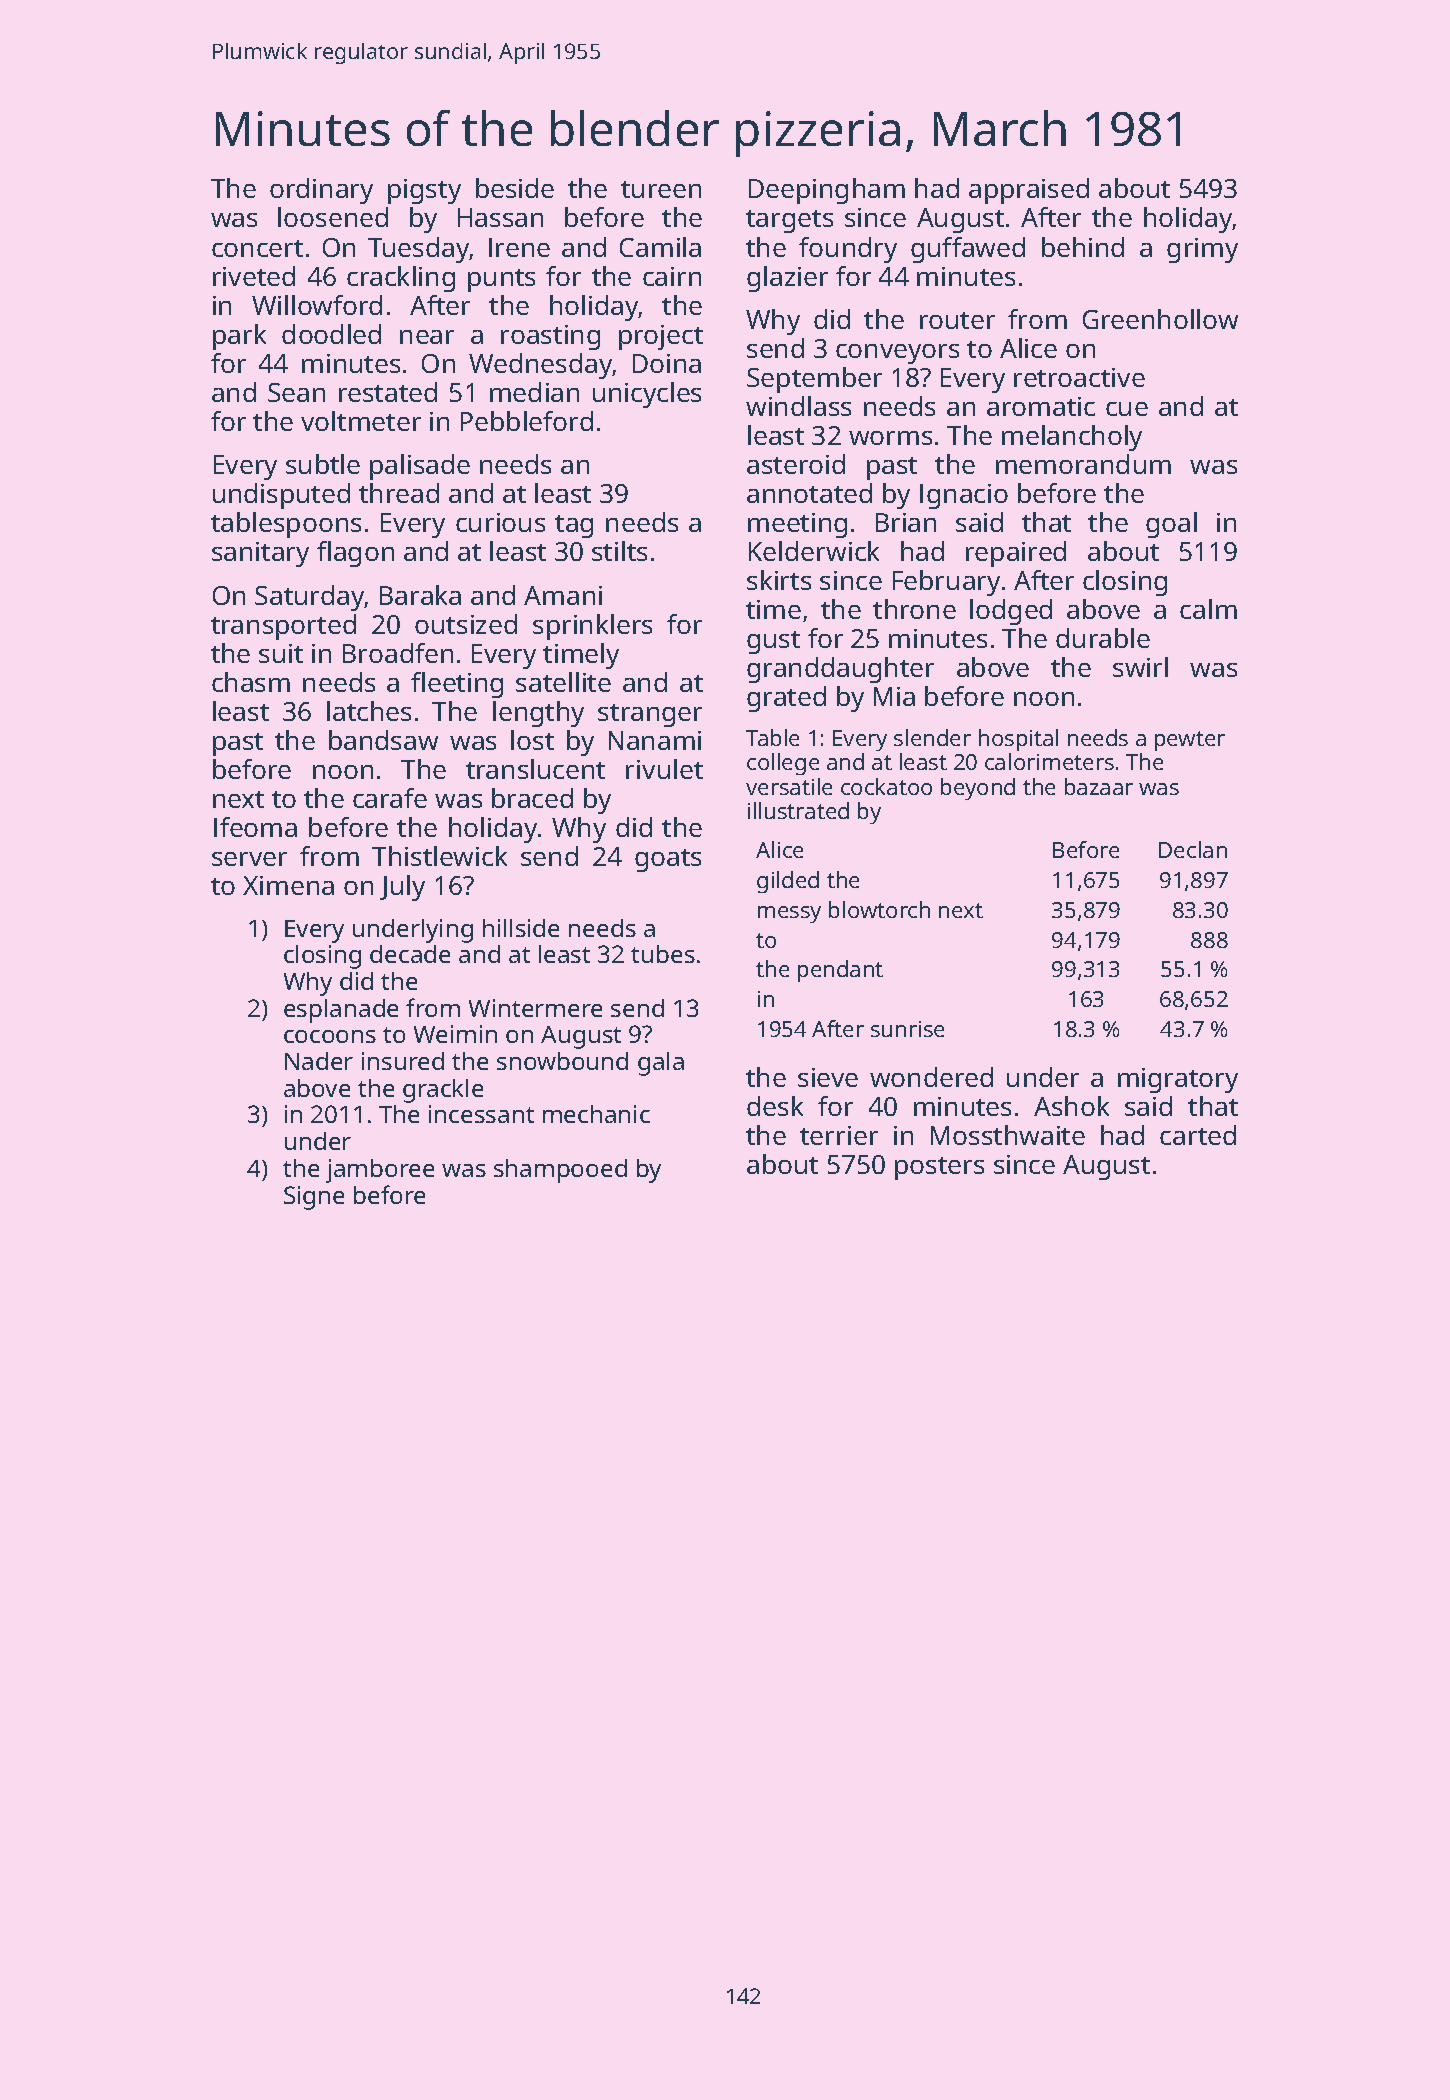  I want to click on router, so click(957, 320).
